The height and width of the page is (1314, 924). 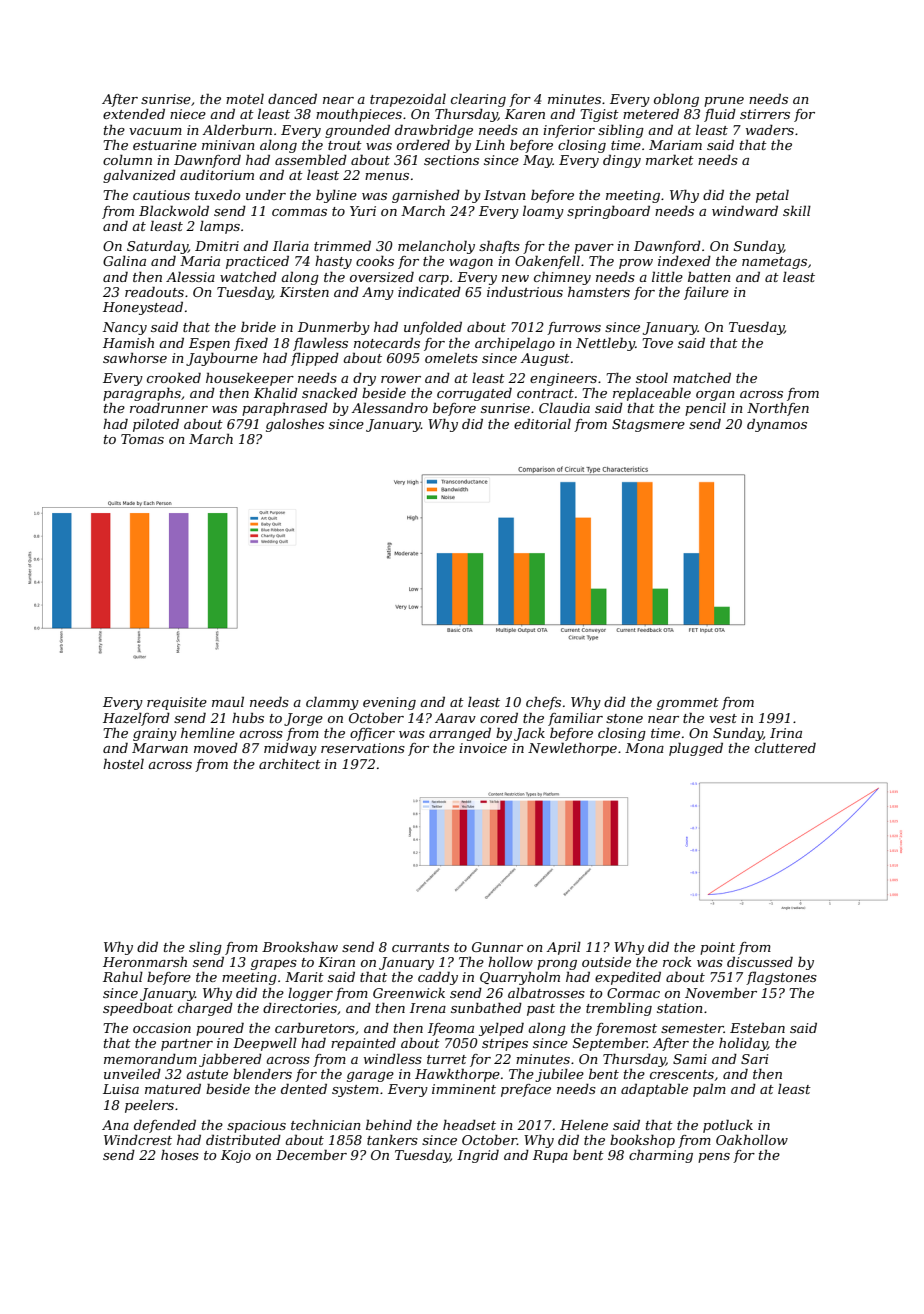 I want to click on Ingrid, so click(x=478, y=1156).
